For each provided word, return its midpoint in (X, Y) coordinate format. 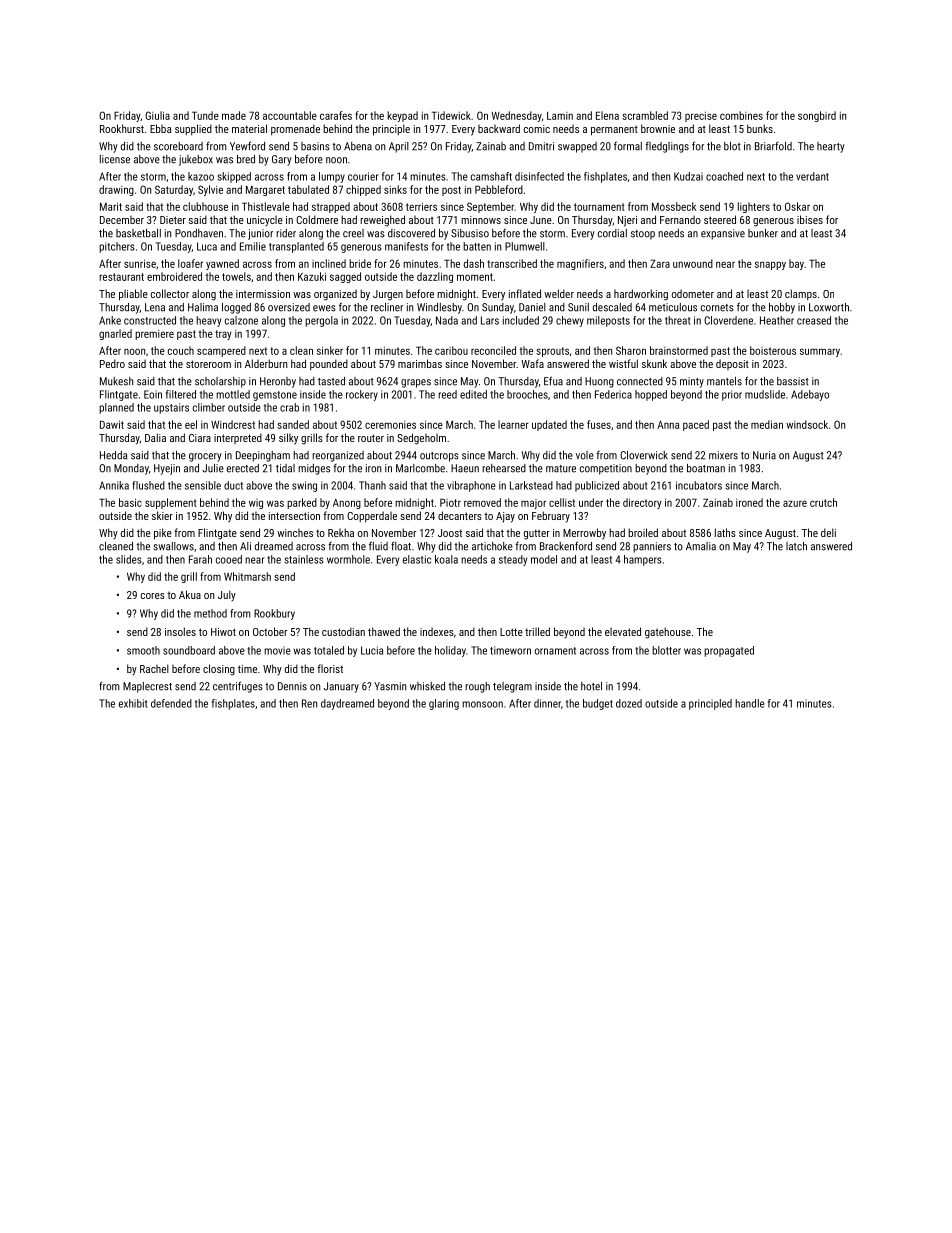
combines (741, 115)
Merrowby (584, 534)
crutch (823, 502)
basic (130, 502)
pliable (133, 295)
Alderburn (266, 363)
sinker (330, 350)
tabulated (308, 189)
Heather (777, 320)
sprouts (552, 352)
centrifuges (238, 687)
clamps (801, 294)
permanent (614, 131)
